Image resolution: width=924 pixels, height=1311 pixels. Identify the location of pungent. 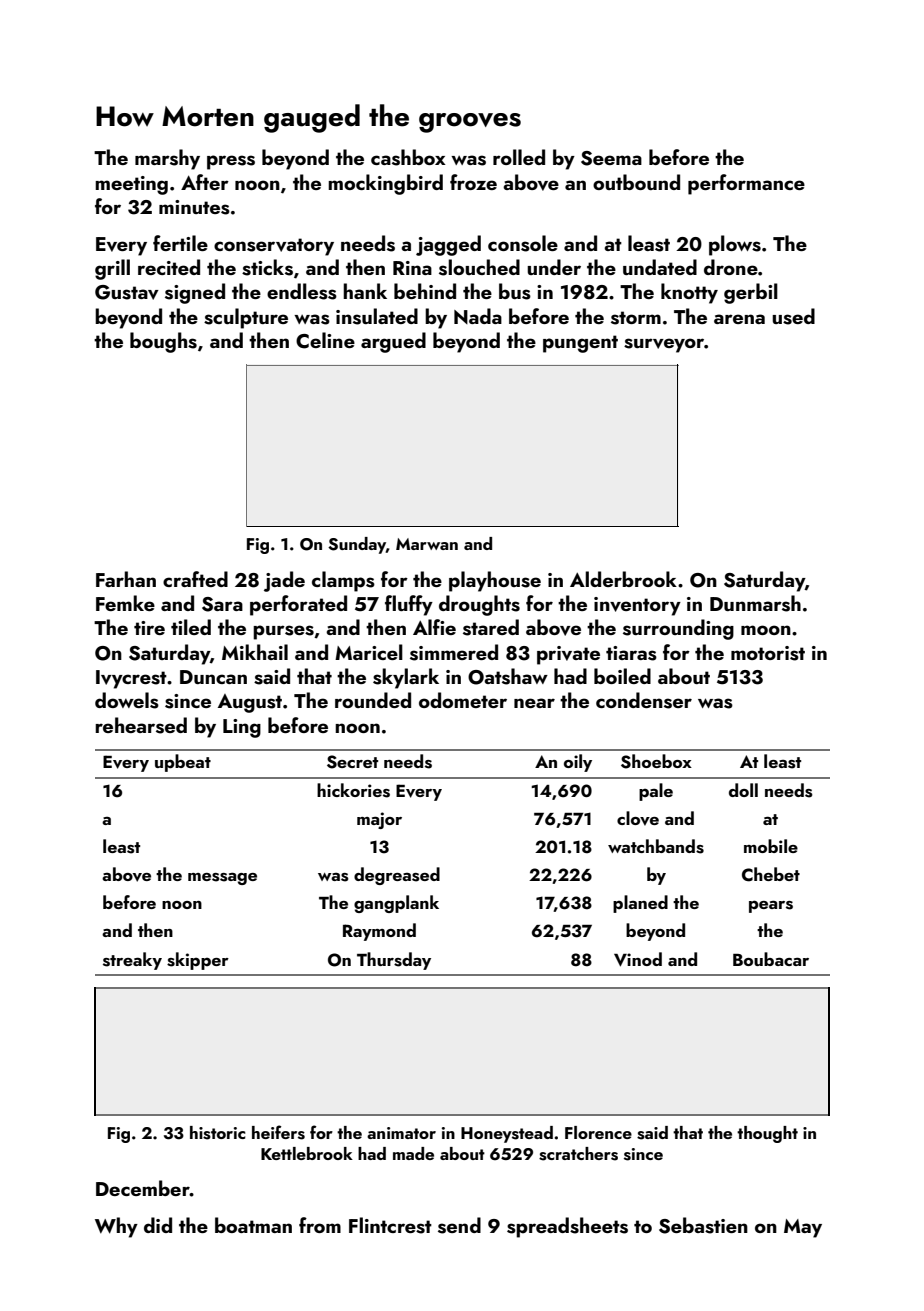
(580, 344).
